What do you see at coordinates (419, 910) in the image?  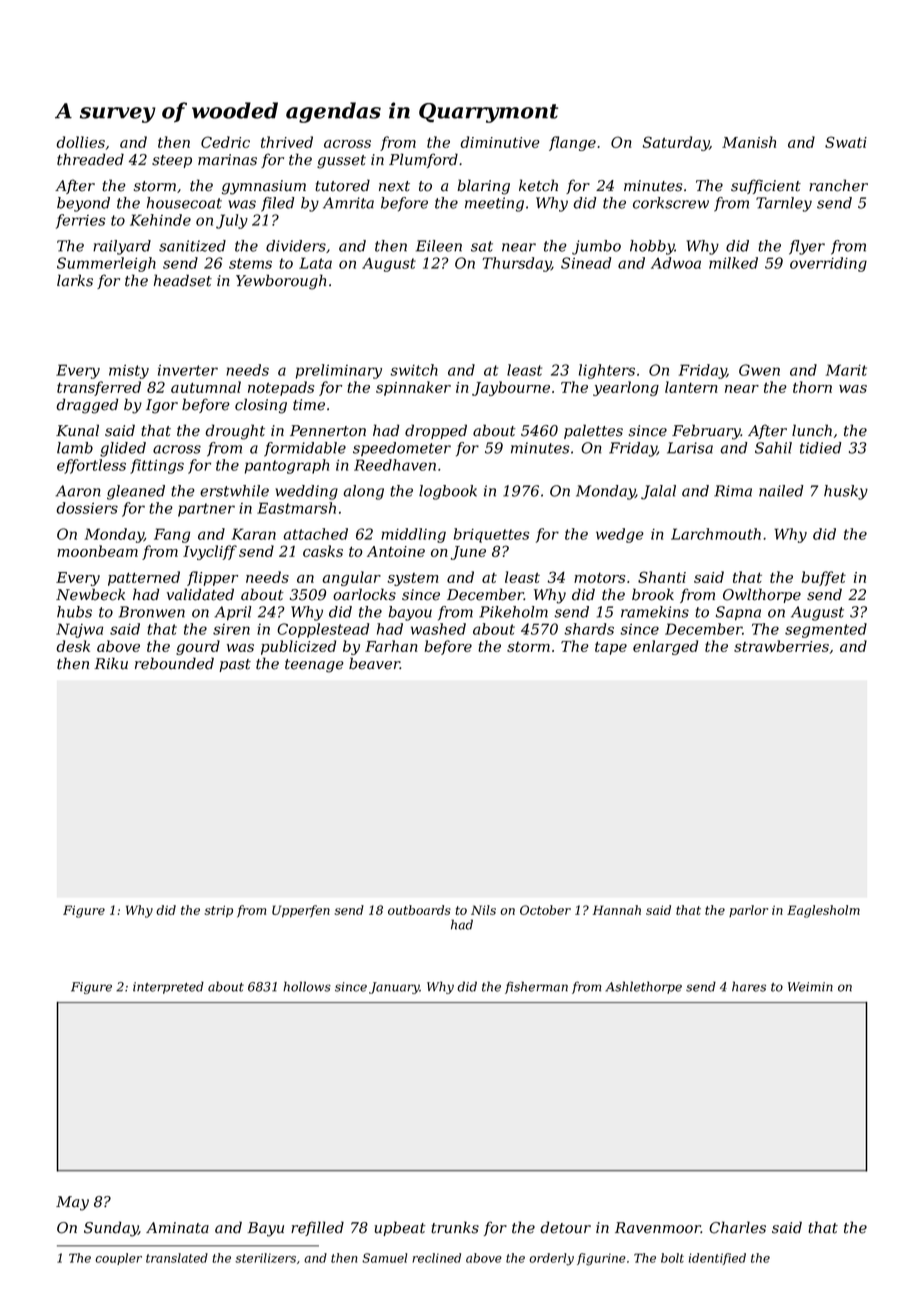 I see `outboards` at bounding box center [419, 910].
